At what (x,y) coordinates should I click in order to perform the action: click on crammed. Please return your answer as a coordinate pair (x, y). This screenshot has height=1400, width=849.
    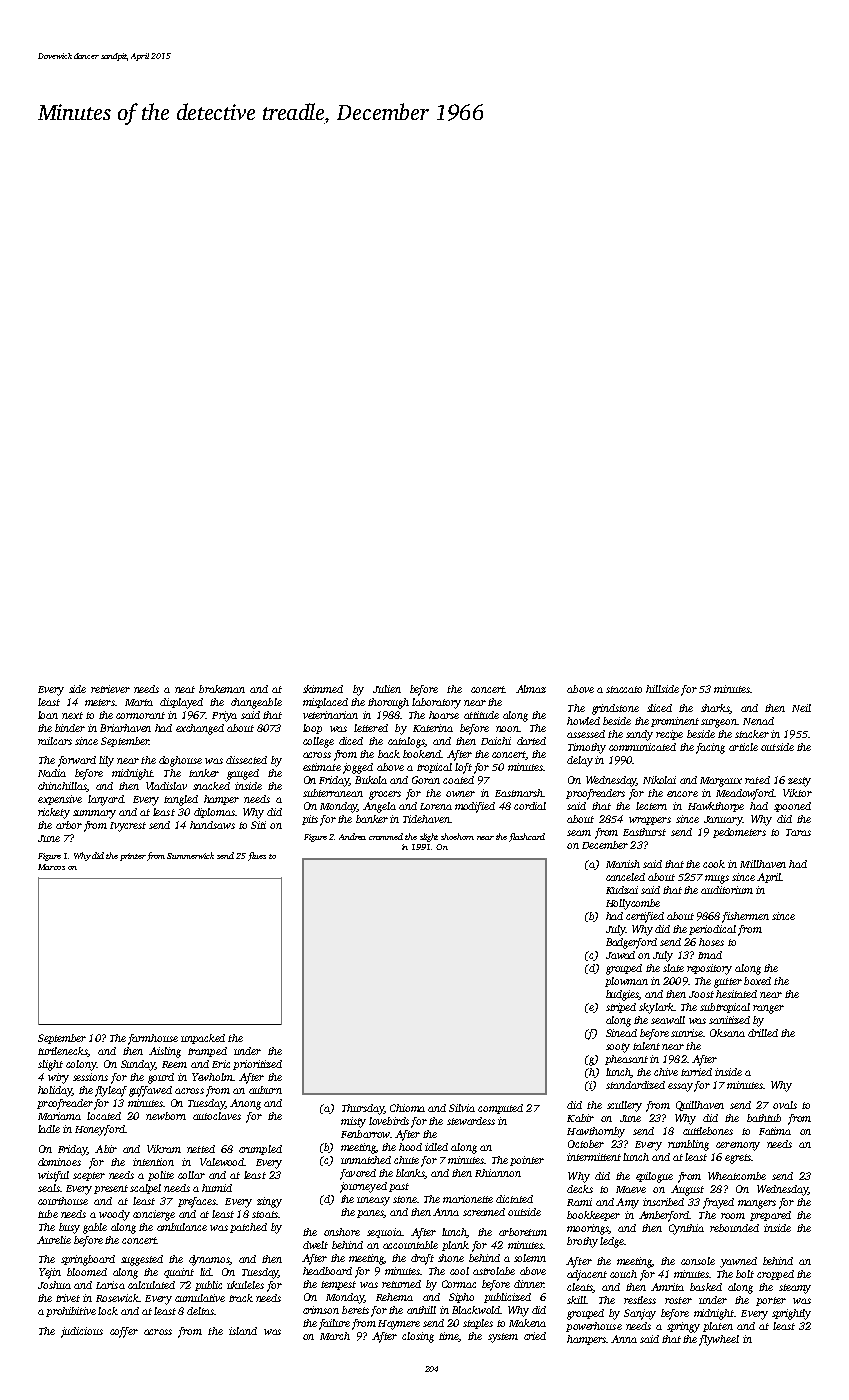
    Looking at the image, I should click on (386, 836).
